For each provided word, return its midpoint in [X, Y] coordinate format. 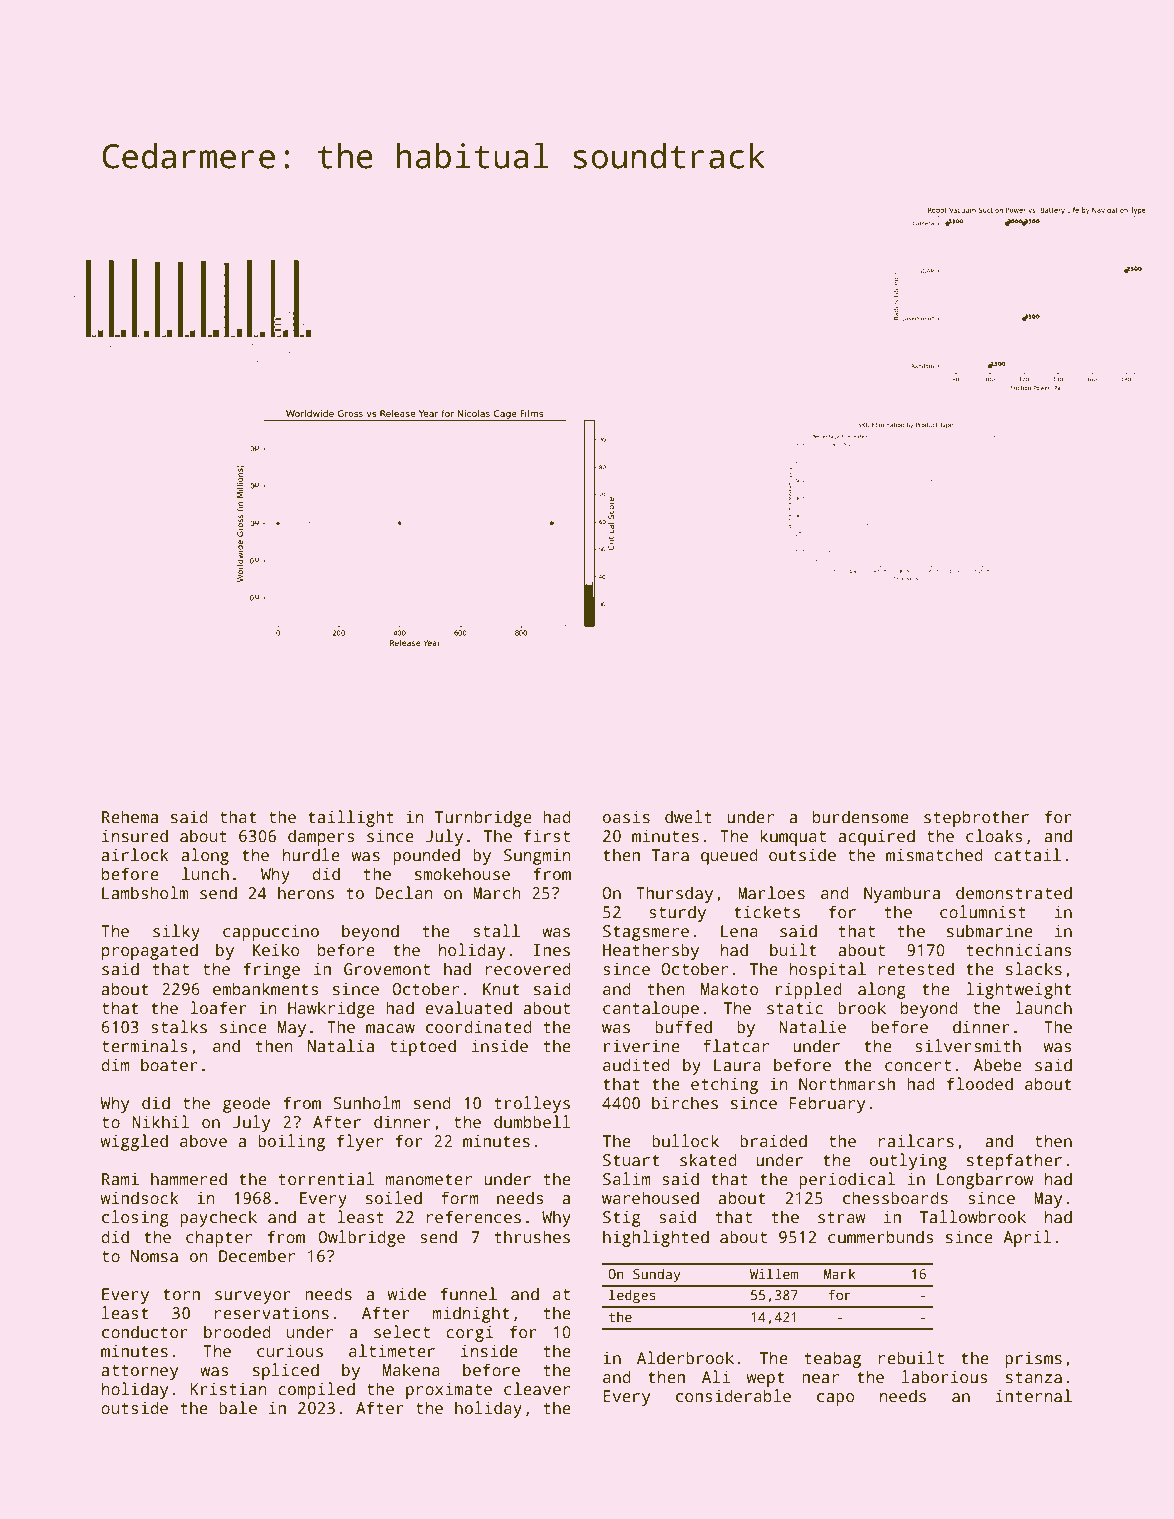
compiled [316, 1390]
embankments [265, 989]
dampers [321, 837]
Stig [622, 1218]
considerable [733, 1396]
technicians [1018, 950]
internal [1034, 1396]
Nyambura [902, 894]
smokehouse [462, 874]
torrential [326, 1179]
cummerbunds [880, 1237]
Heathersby [651, 951]
